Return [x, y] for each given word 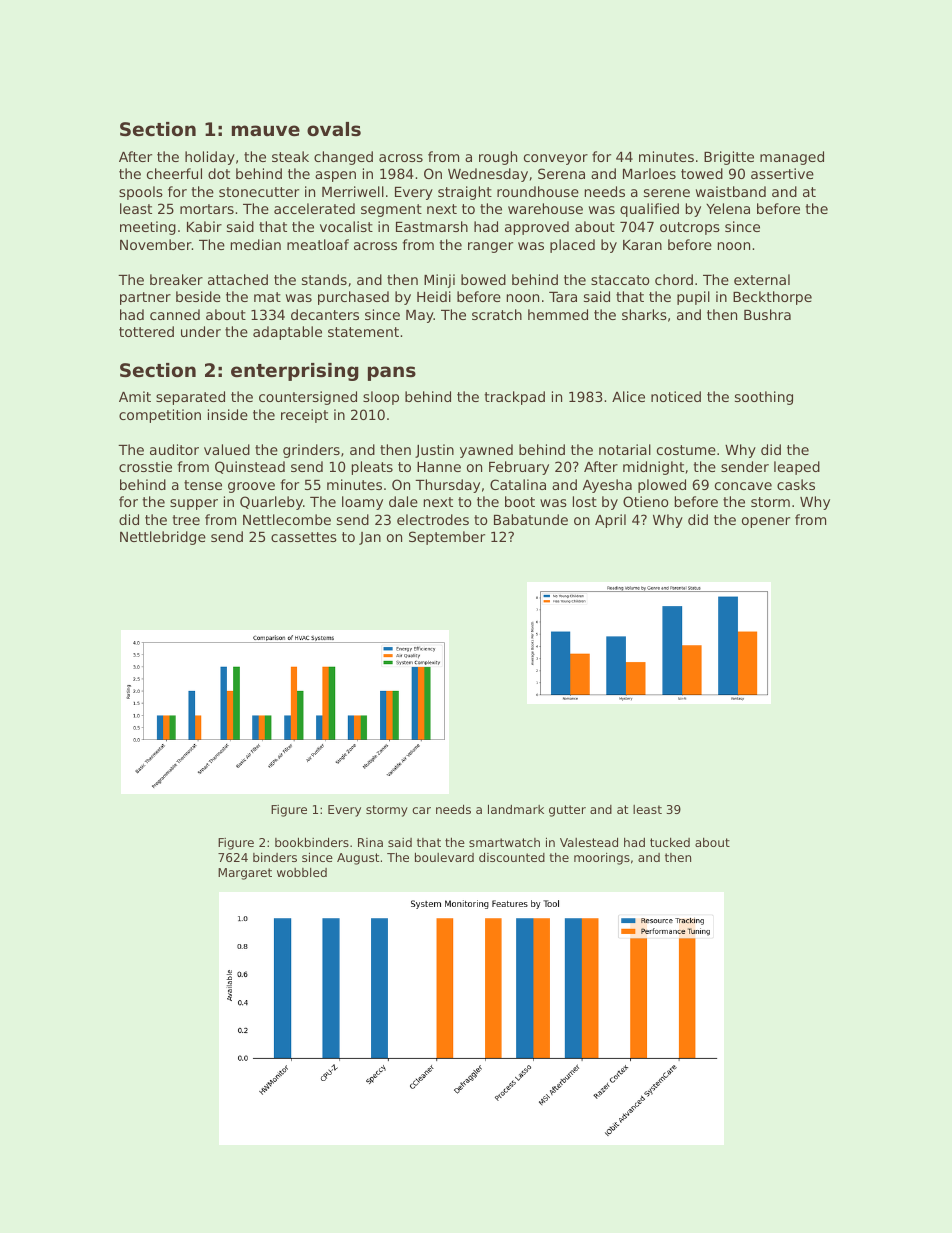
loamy [362, 503]
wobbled [302, 872]
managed [792, 158]
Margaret [245, 874]
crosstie [145, 466]
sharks [644, 314]
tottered [146, 331]
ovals [334, 129]
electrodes [433, 519]
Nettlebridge [163, 538]
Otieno [645, 501]
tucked [670, 842]
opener [766, 522]
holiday [210, 158]
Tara [563, 297]
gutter [567, 811]
